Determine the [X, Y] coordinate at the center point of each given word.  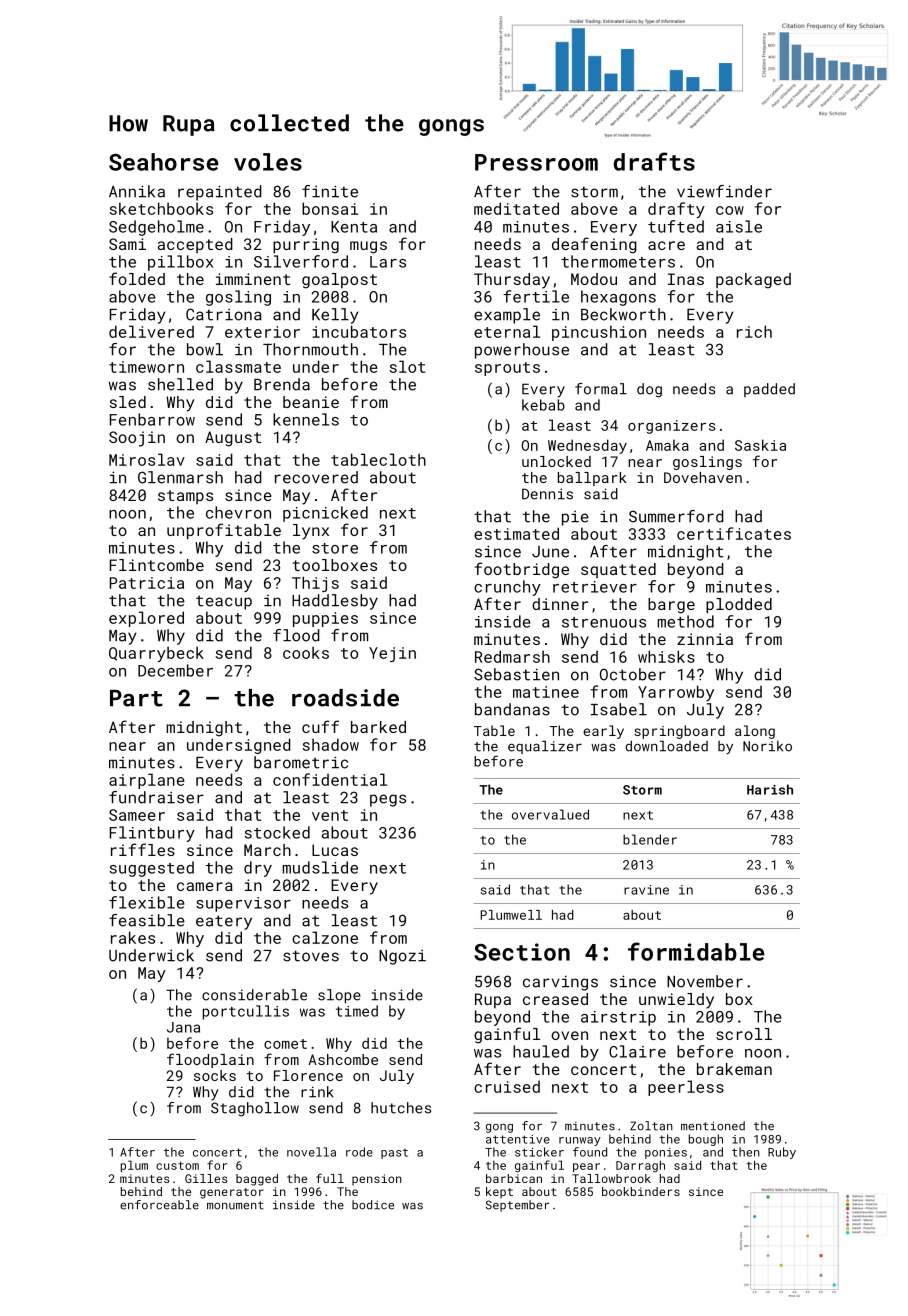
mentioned [713, 1126]
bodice [373, 1205]
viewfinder [724, 191]
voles [268, 162]
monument [235, 1205]
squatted [618, 570]
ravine [646, 890]
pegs [388, 800]
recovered [316, 477]
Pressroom [536, 162]
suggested [152, 869]
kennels [306, 419]
